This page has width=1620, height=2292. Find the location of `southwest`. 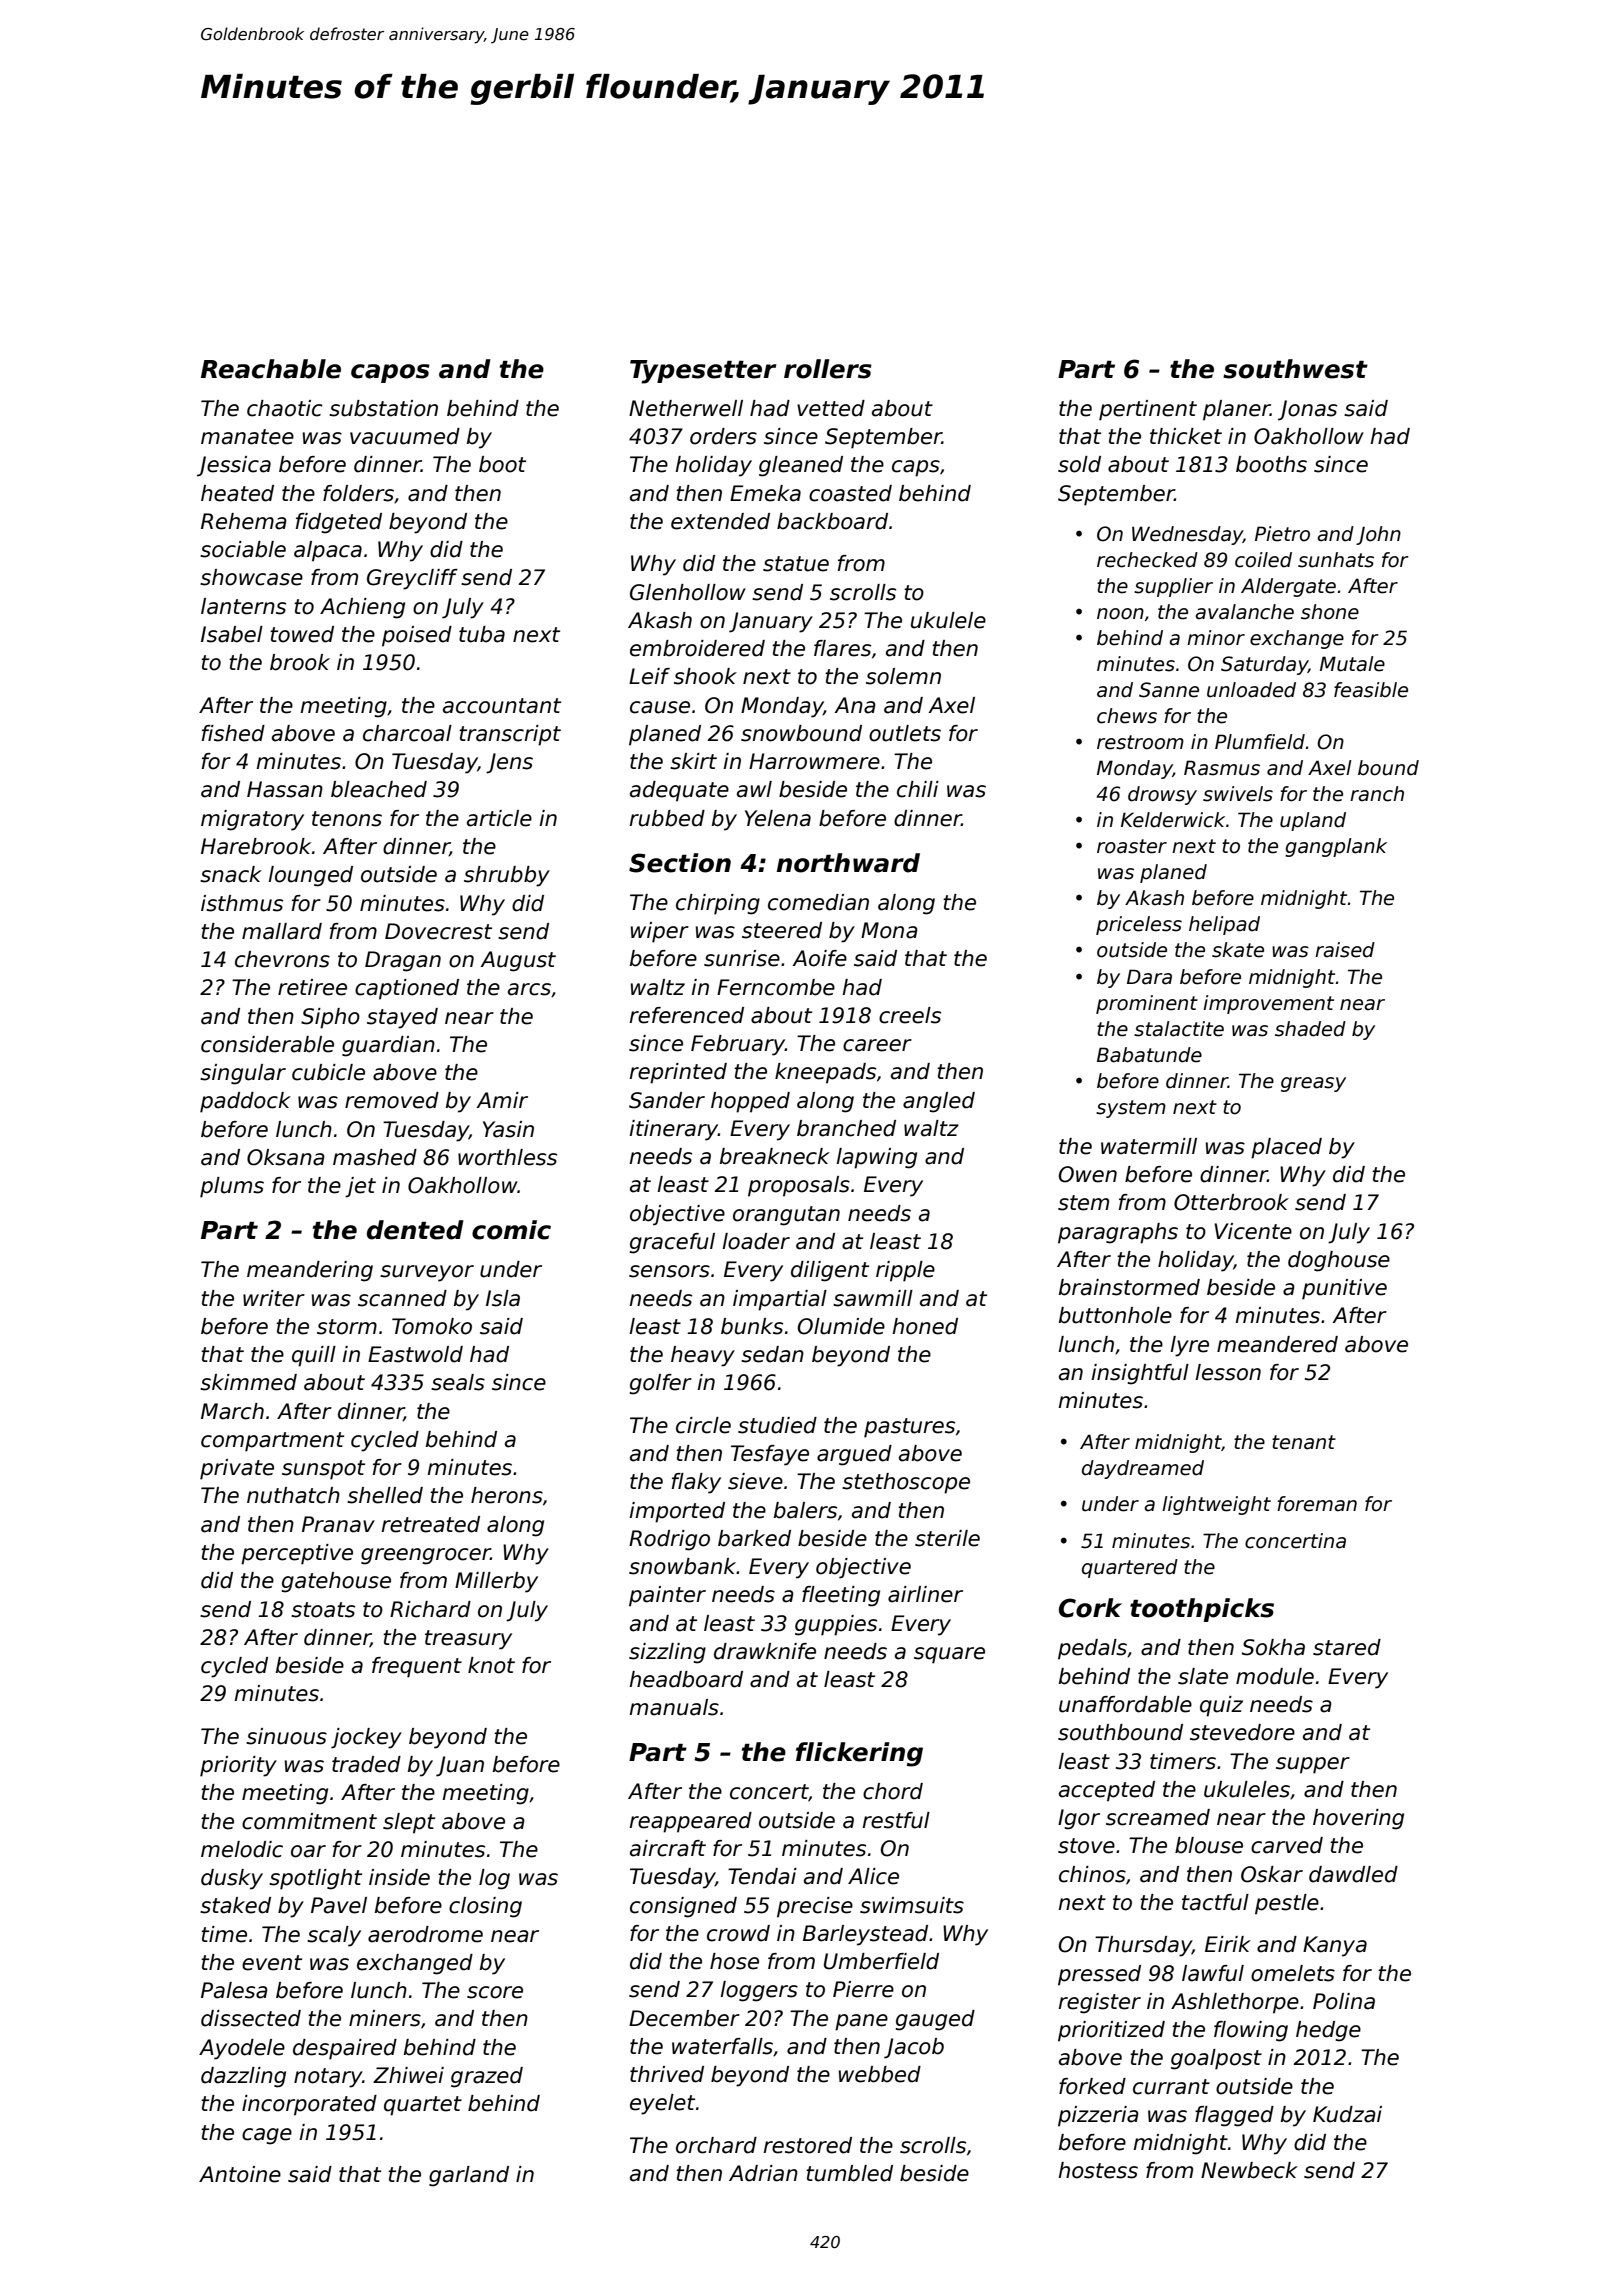

southwest is located at coordinates (1295, 369).
